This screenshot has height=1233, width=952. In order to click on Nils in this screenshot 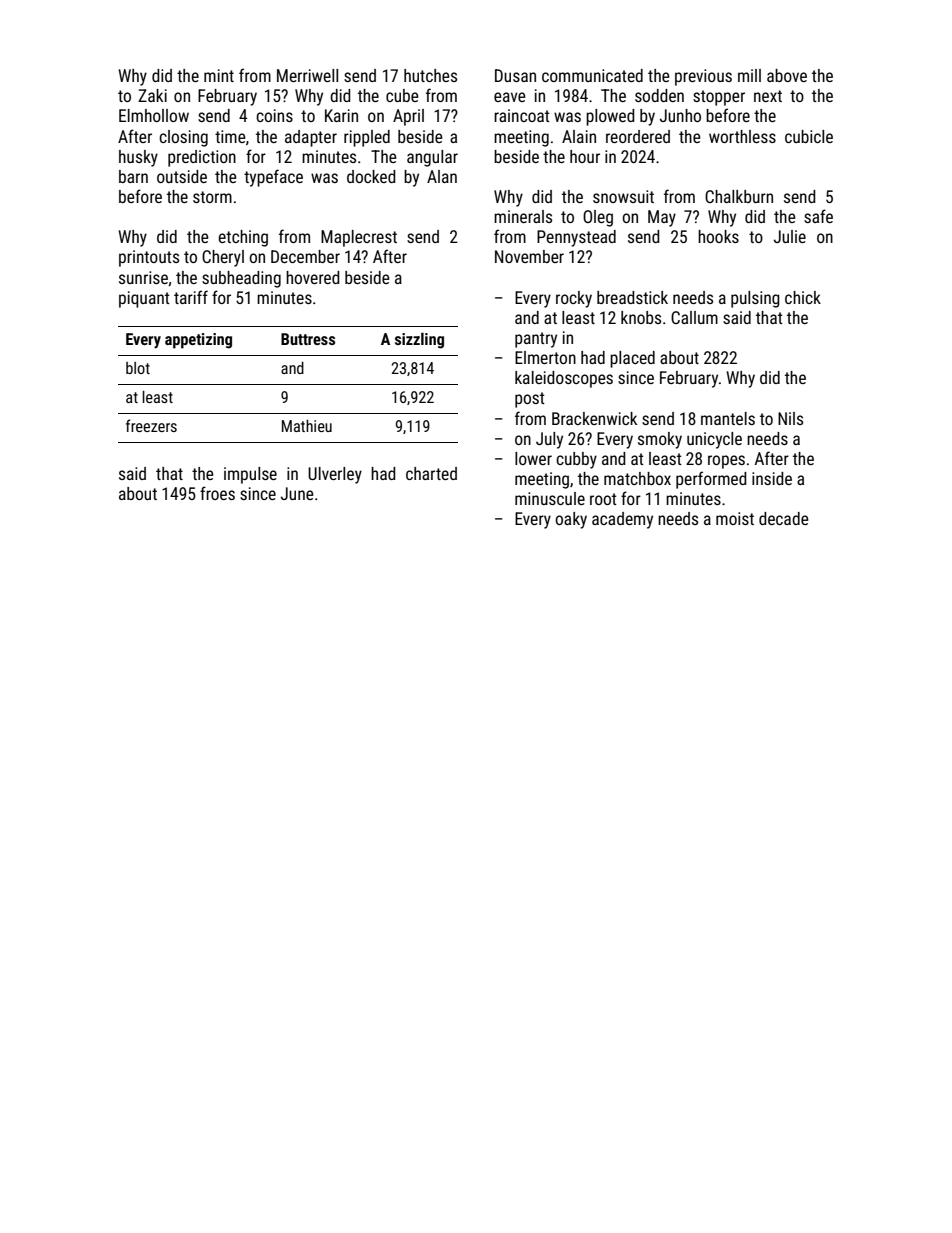, I will do `click(790, 418)`.
